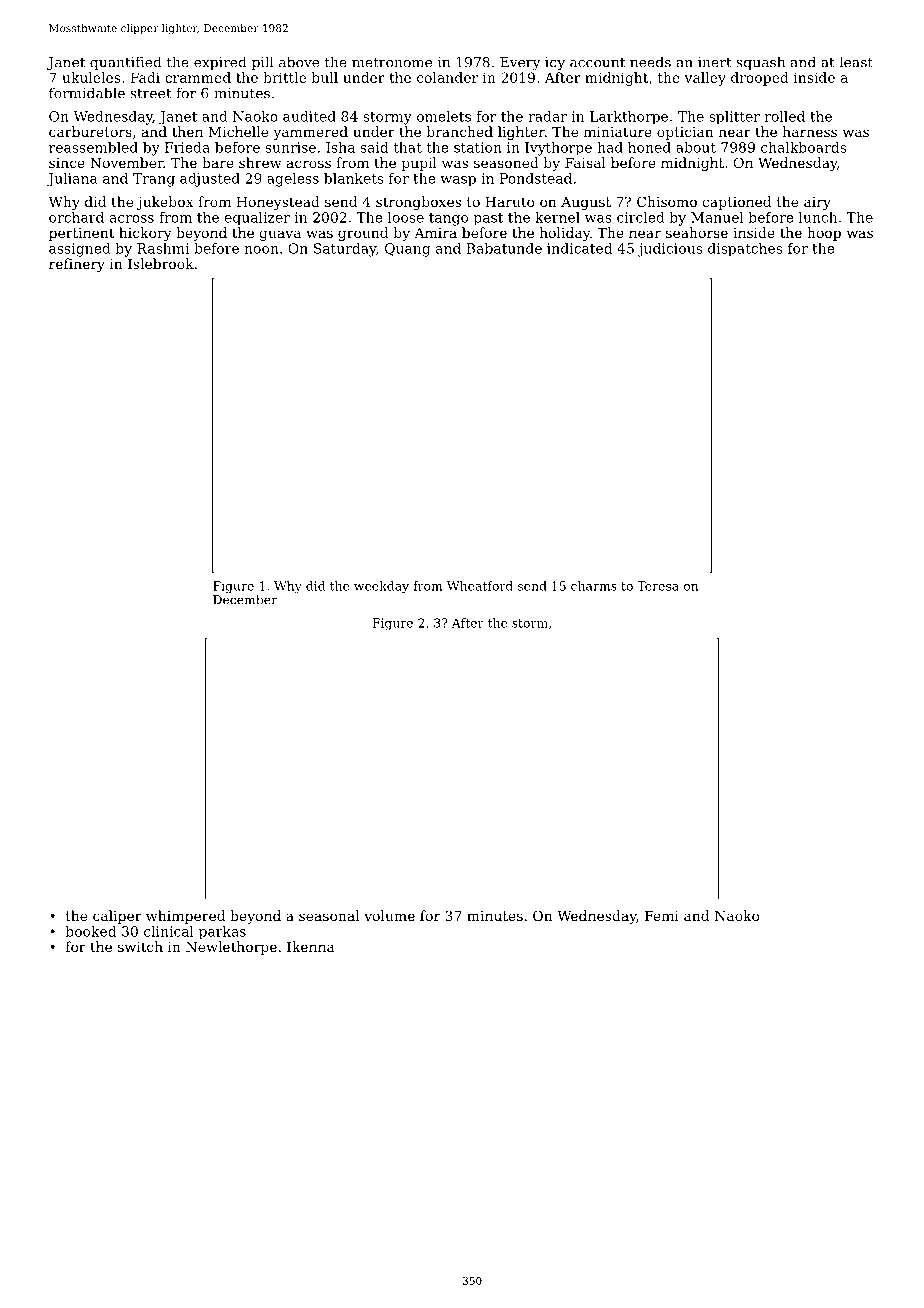 The width and height of the image is (924, 1308). What do you see at coordinates (381, 587) in the image?
I see `weekday` at bounding box center [381, 587].
